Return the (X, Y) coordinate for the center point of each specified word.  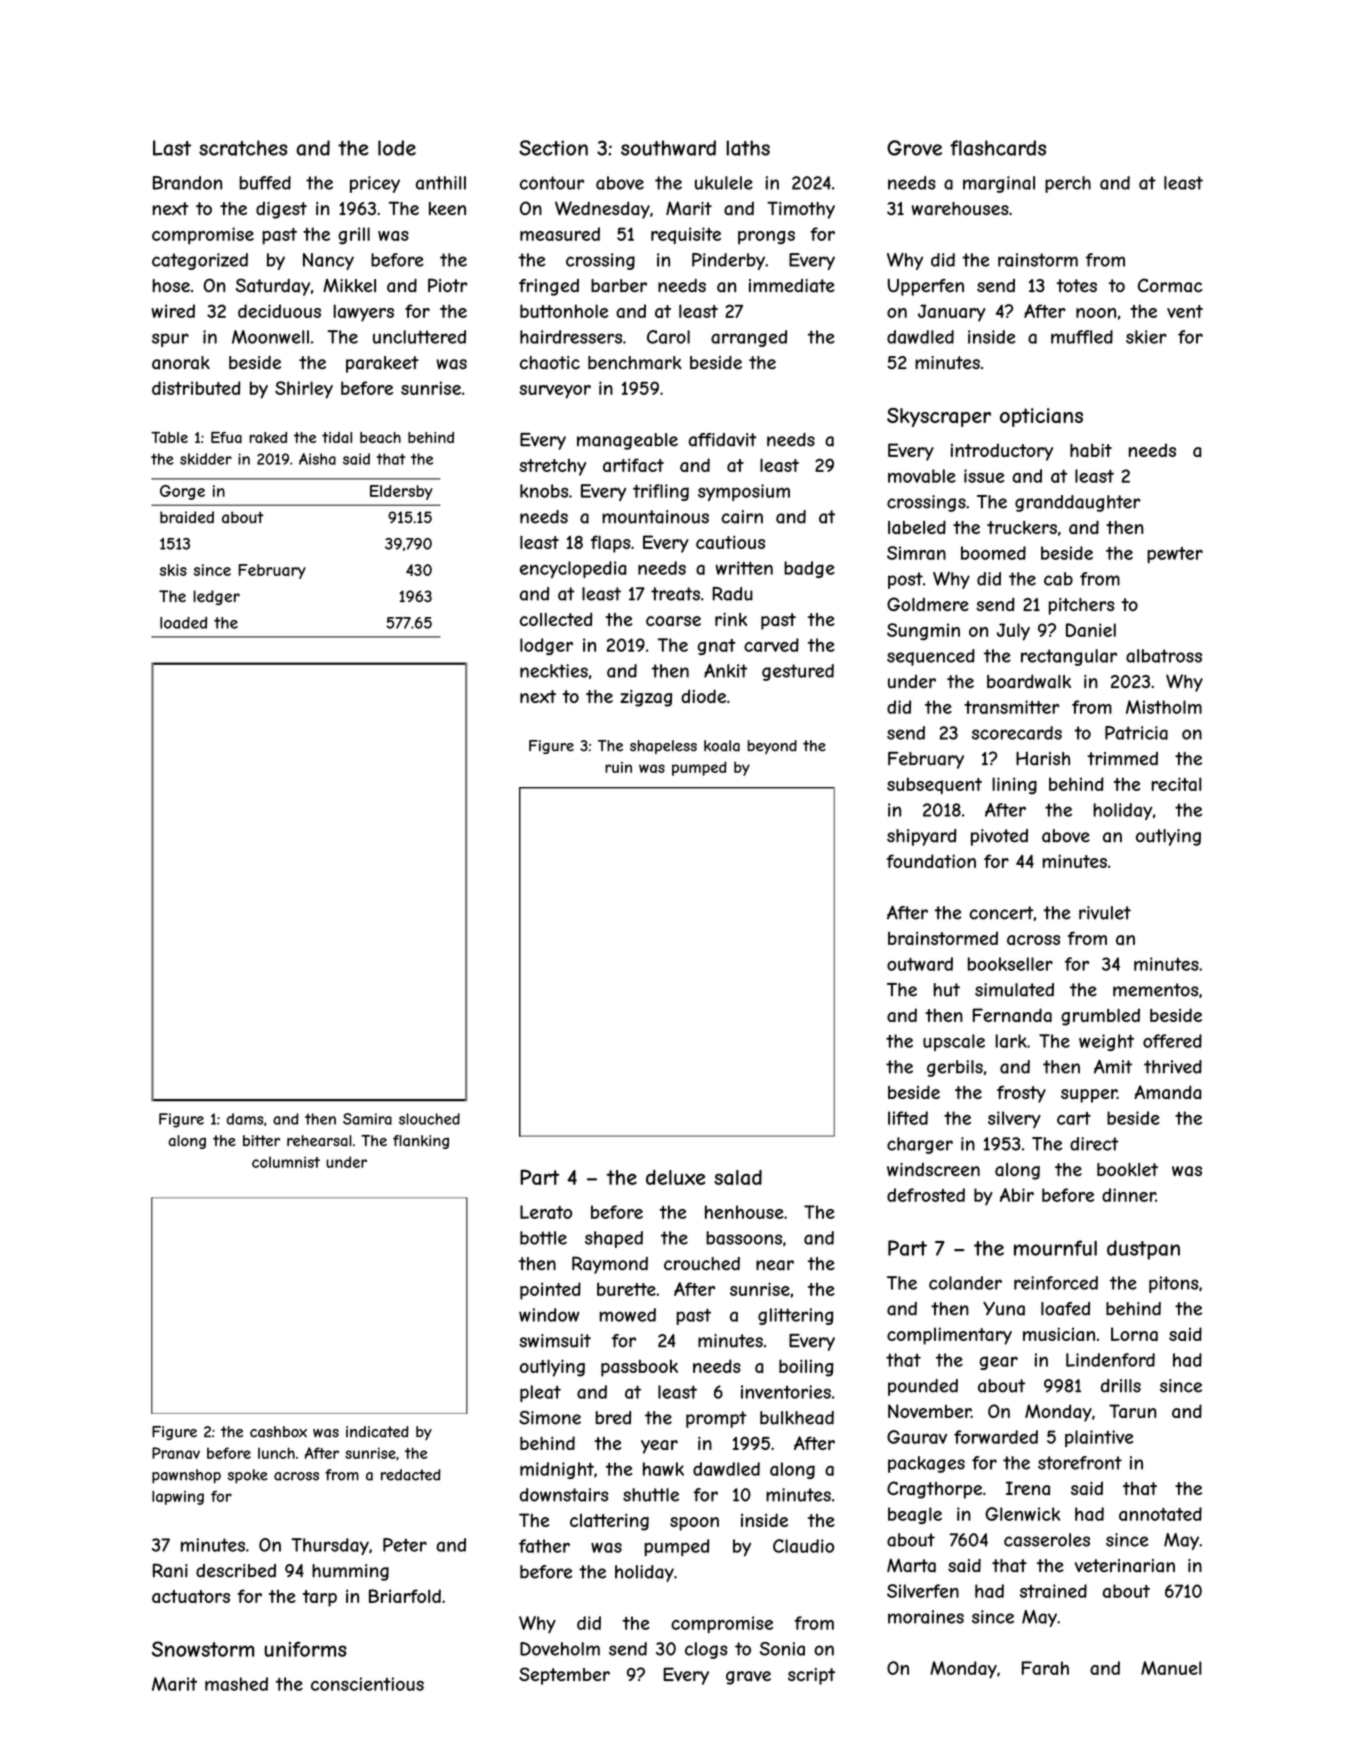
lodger (546, 646)
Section (553, 148)
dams (245, 1119)
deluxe (676, 1177)
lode (397, 148)
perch (1068, 184)
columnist (286, 1162)
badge (809, 569)
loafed (1065, 1309)
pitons (1173, 1284)
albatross (1164, 656)
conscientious (367, 1684)
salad (738, 1177)
